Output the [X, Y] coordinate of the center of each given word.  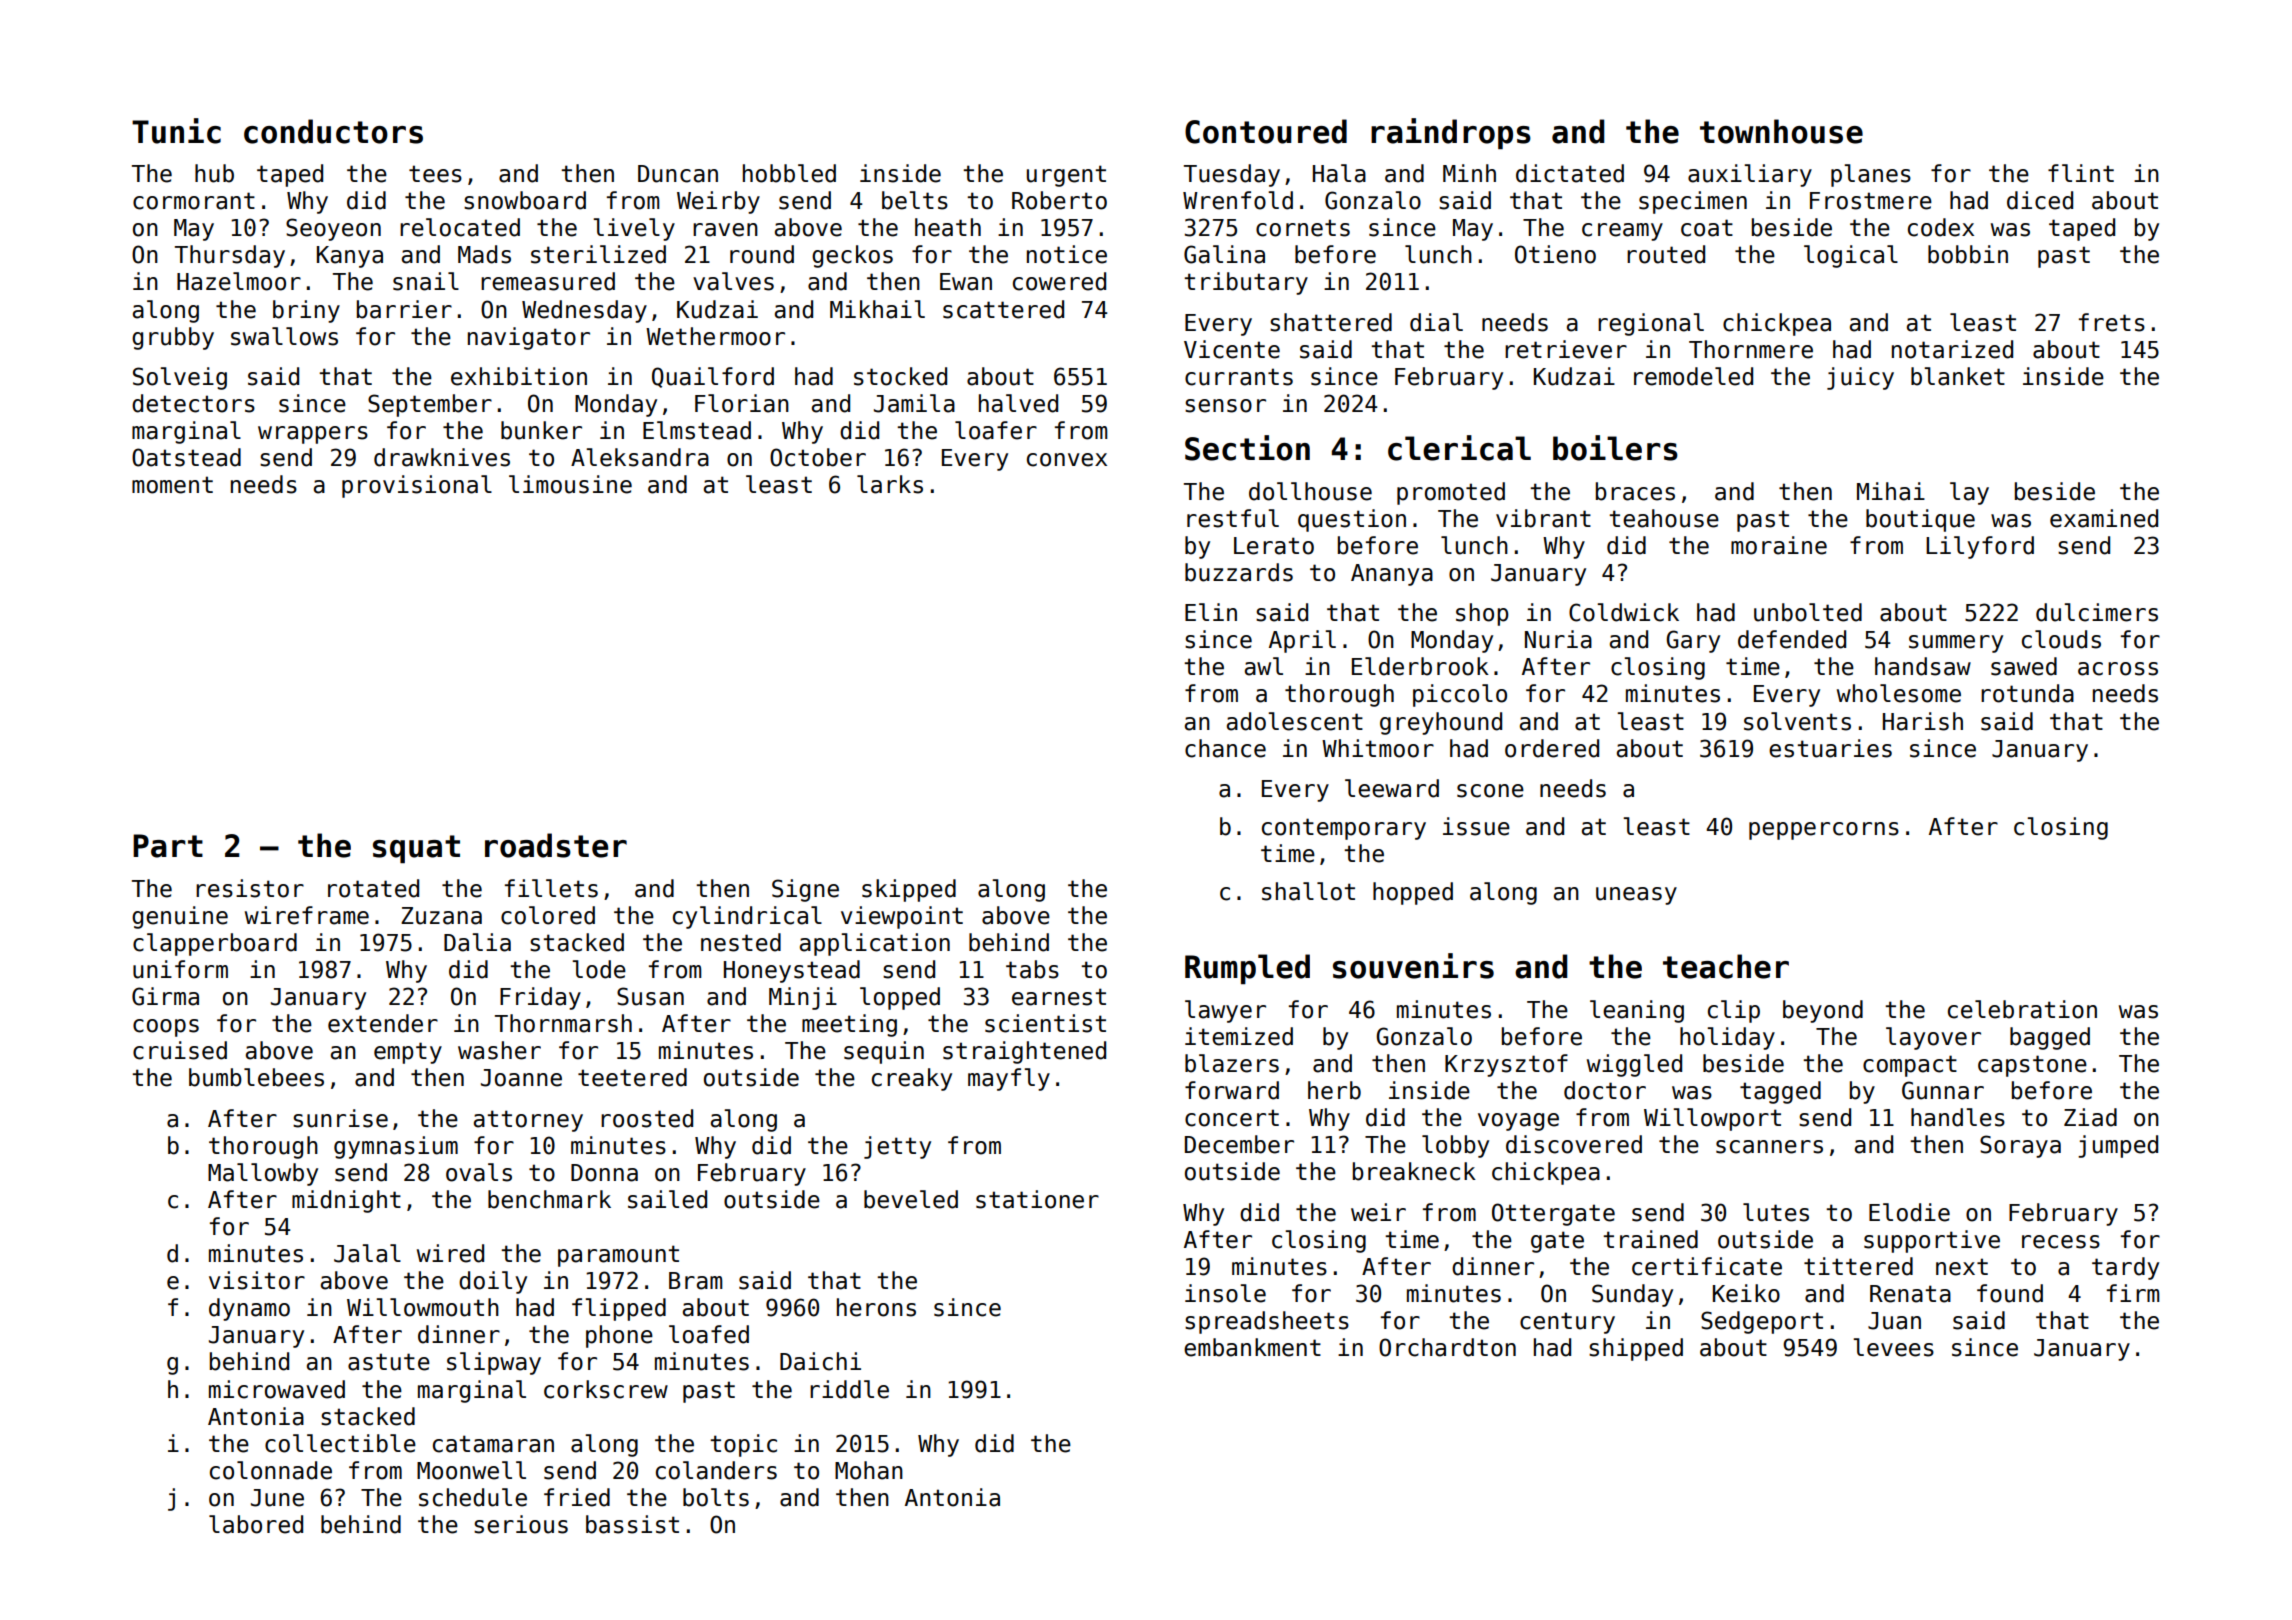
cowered [1059, 281]
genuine [180, 917]
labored [256, 1524]
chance [1225, 748]
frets [2112, 322]
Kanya [350, 257]
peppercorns [1824, 831]
